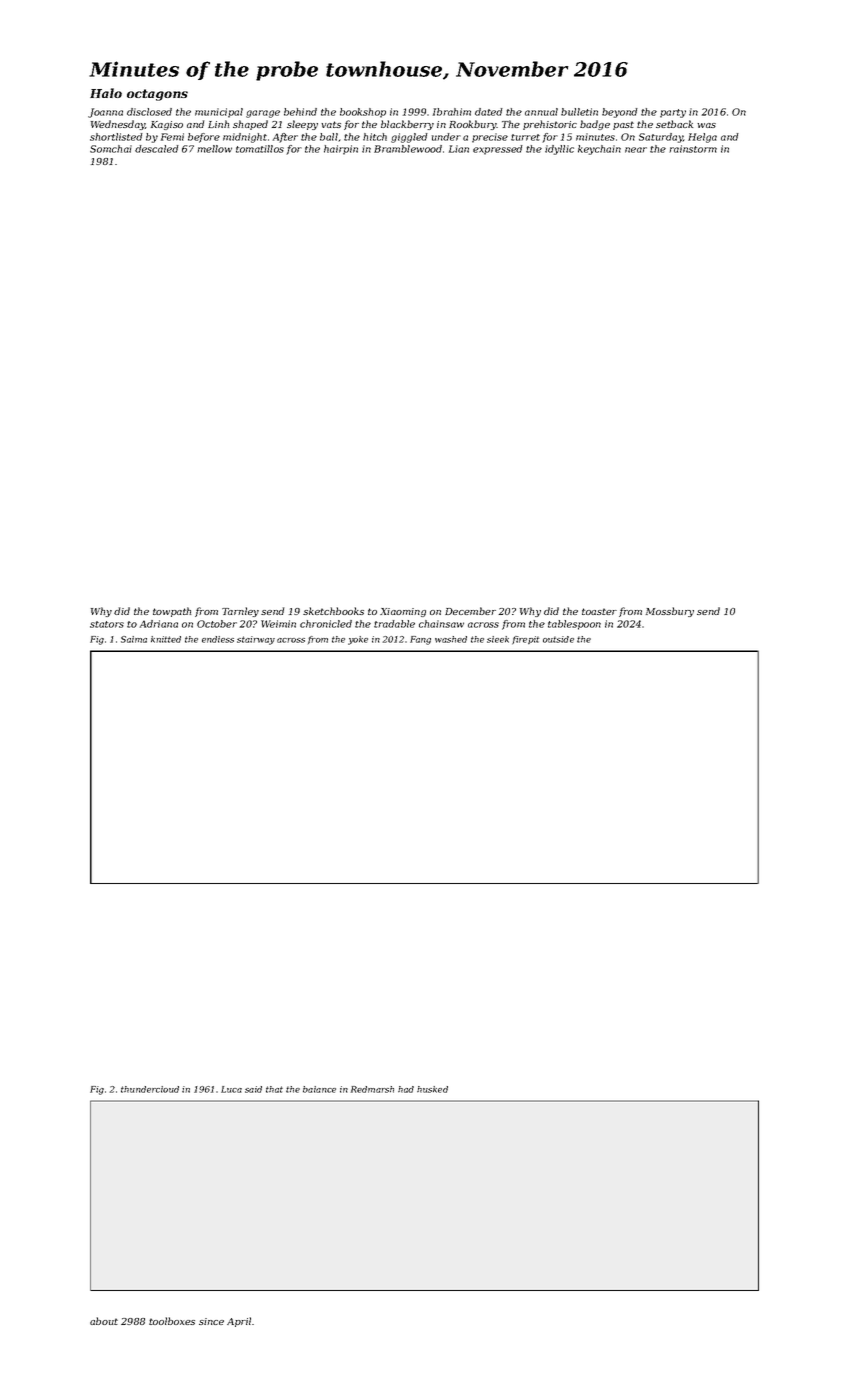  What do you see at coordinates (358, 640) in the screenshot?
I see `yoke` at bounding box center [358, 640].
